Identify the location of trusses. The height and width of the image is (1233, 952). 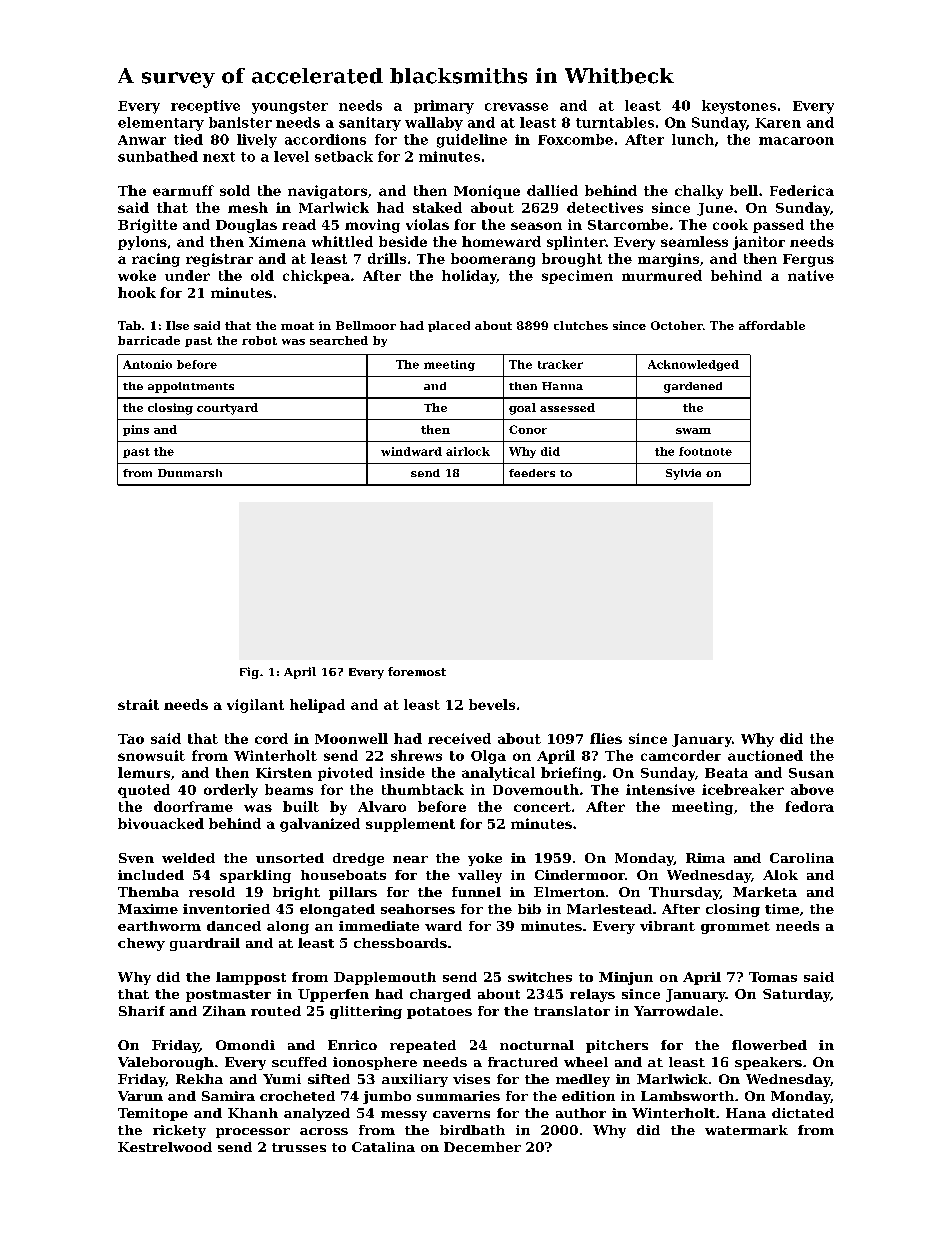
(299, 1147).
